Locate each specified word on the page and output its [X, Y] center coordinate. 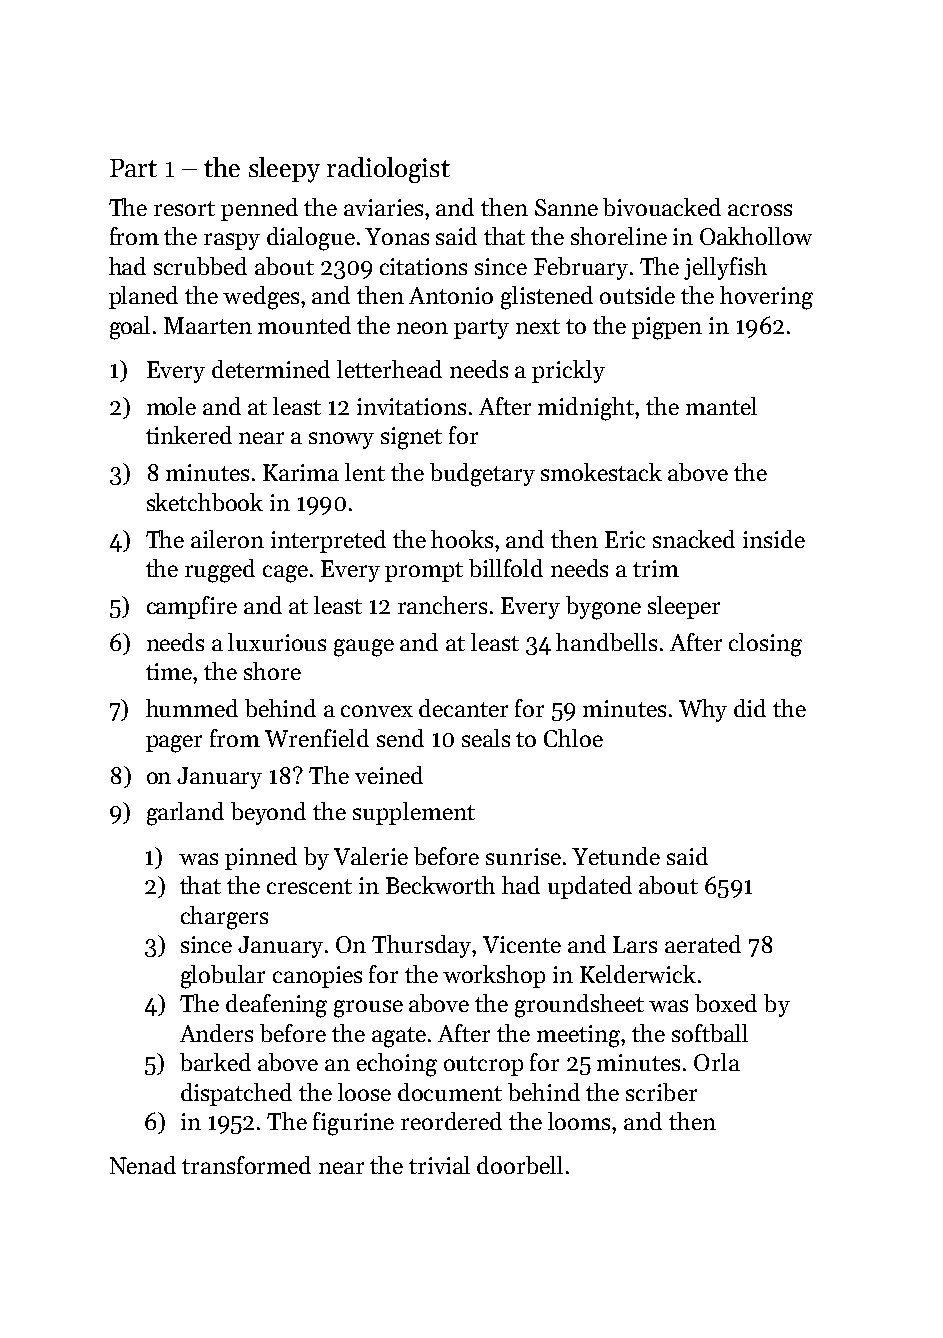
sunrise [523, 856]
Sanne [566, 207]
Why [703, 710]
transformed [246, 1165]
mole [171, 406]
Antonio [451, 295]
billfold [506, 568]
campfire [192, 607]
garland [185, 814]
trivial [439, 1165]
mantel [721, 406]
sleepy [284, 170]
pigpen [667, 328]
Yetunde [616, 856]
